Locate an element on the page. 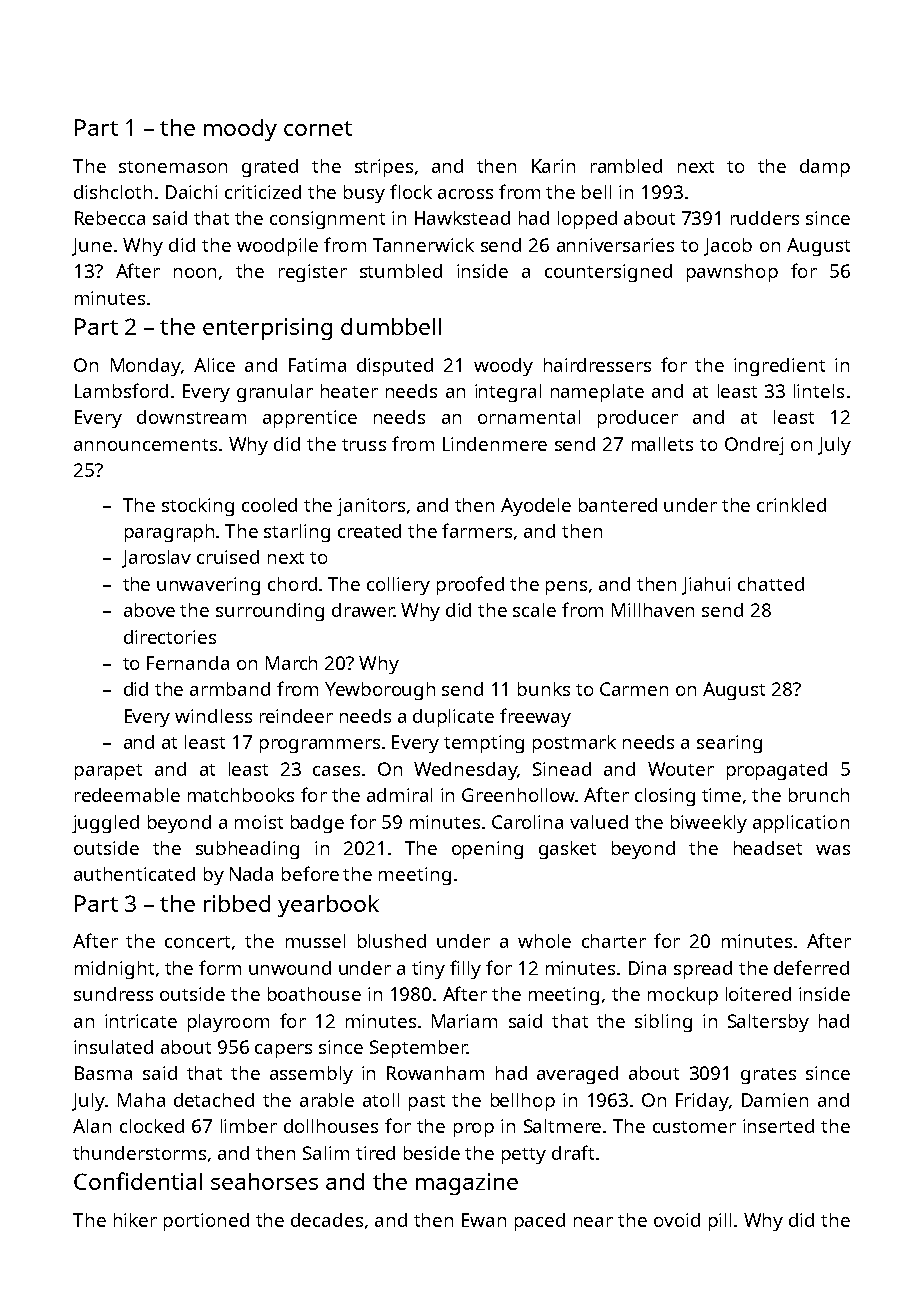 This document has width=924, height=1314. damp is located at coordinates (825, 168).
